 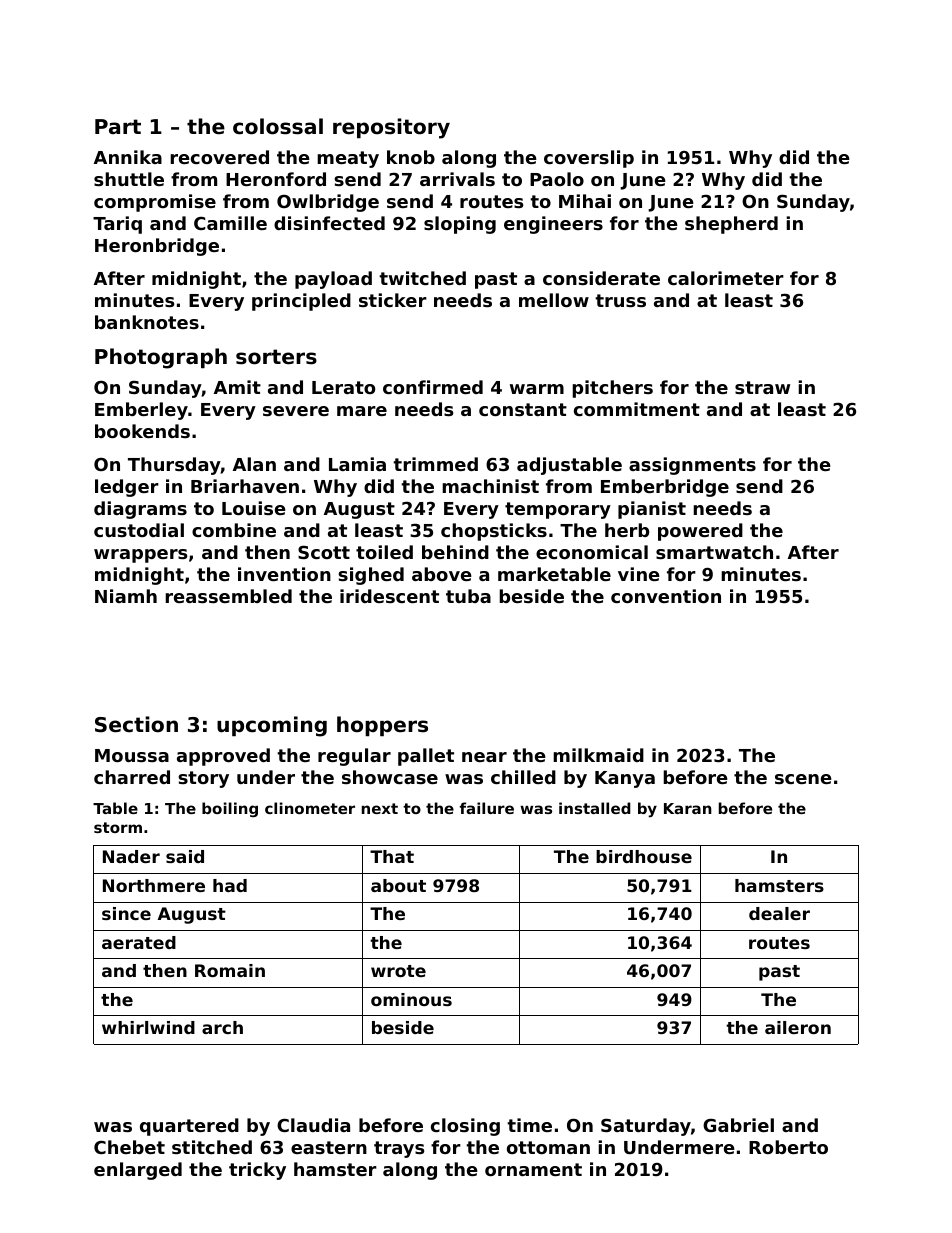 I want to click on coverslip, so click(x=589, y=159).
